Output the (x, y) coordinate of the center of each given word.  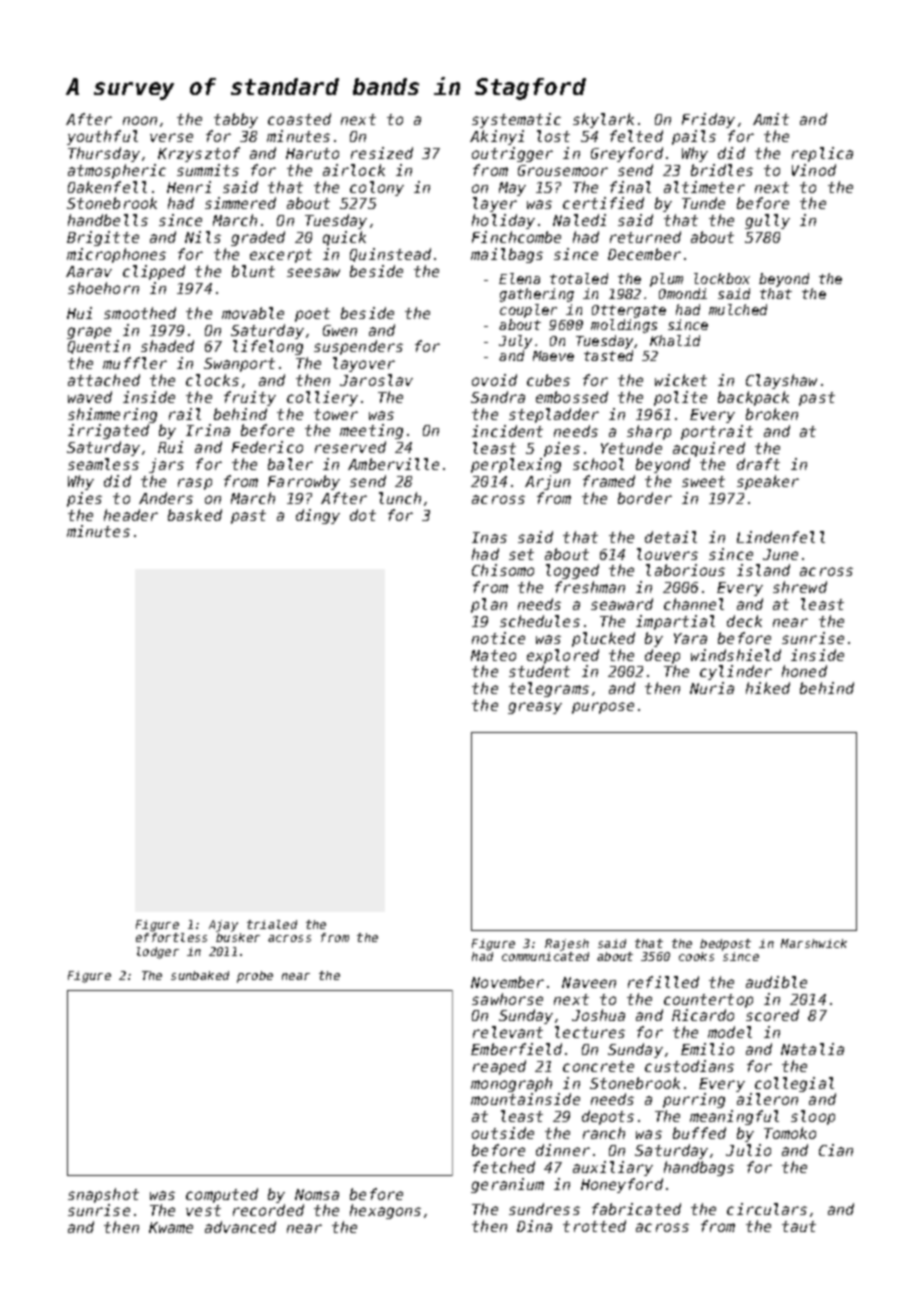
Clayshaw (781, 381)
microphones (116, 255)
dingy (318, 516)
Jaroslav (376, 380)
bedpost (725, 945)
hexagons (385, 1211)
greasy (535, 708)
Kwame (171, 1227)
